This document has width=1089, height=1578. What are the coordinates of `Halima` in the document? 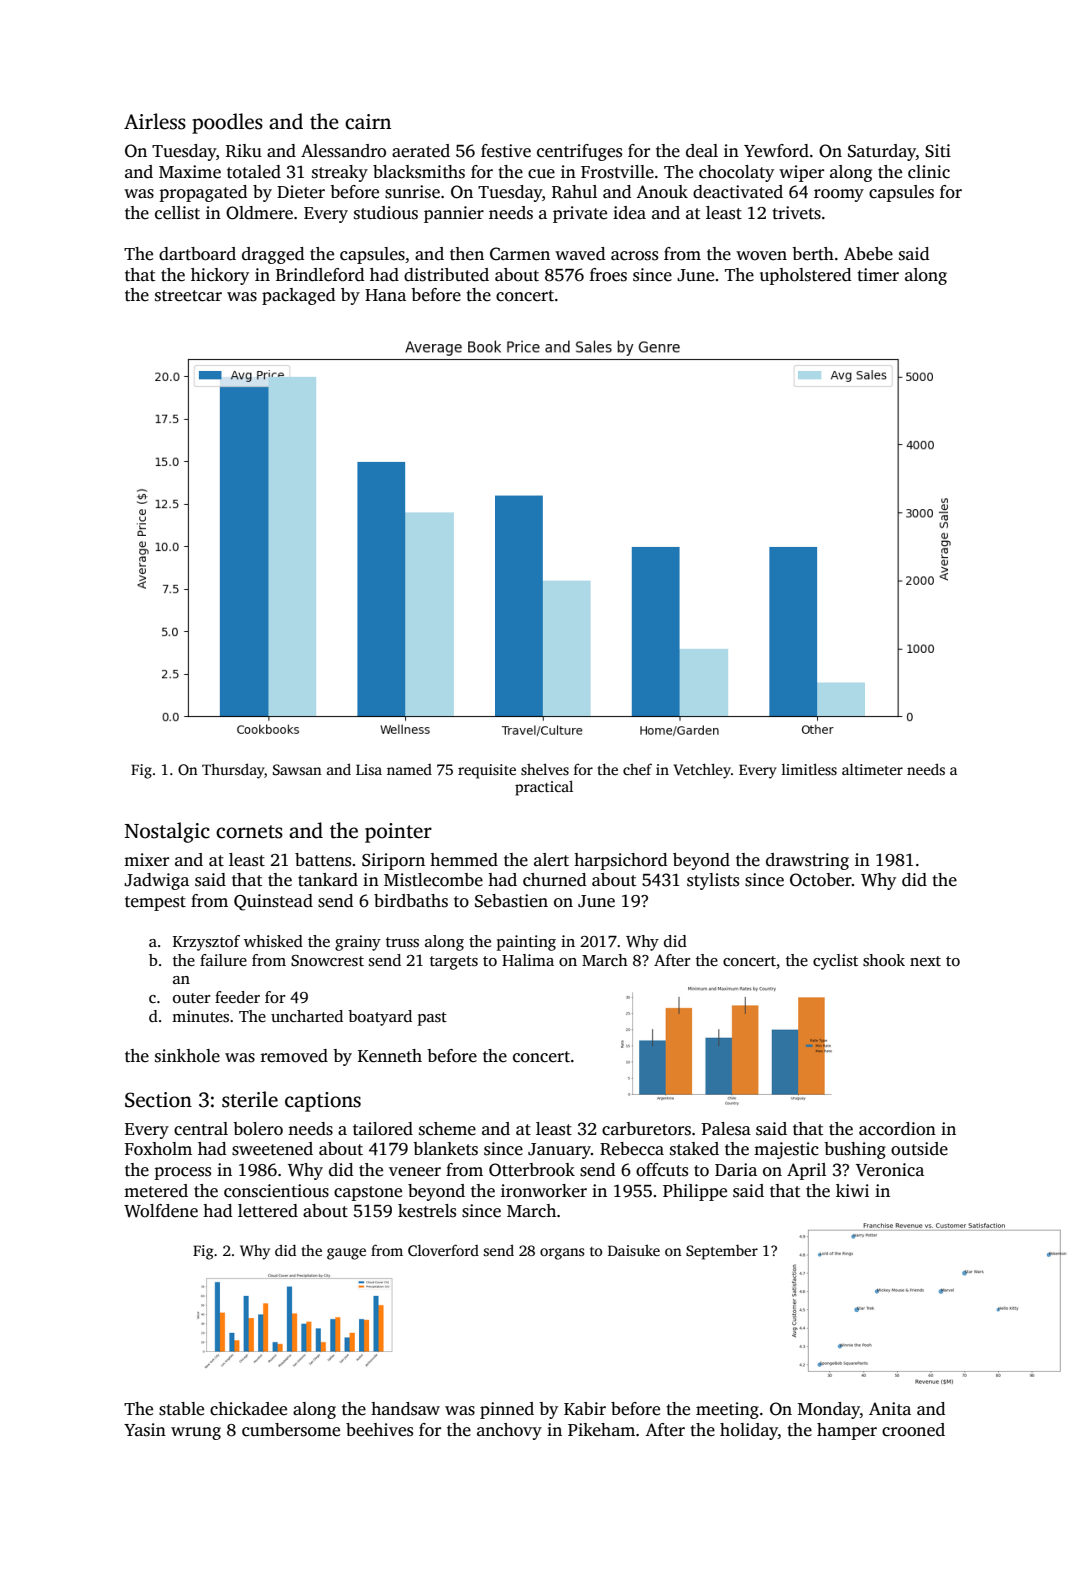 It's located at (528, 960).
